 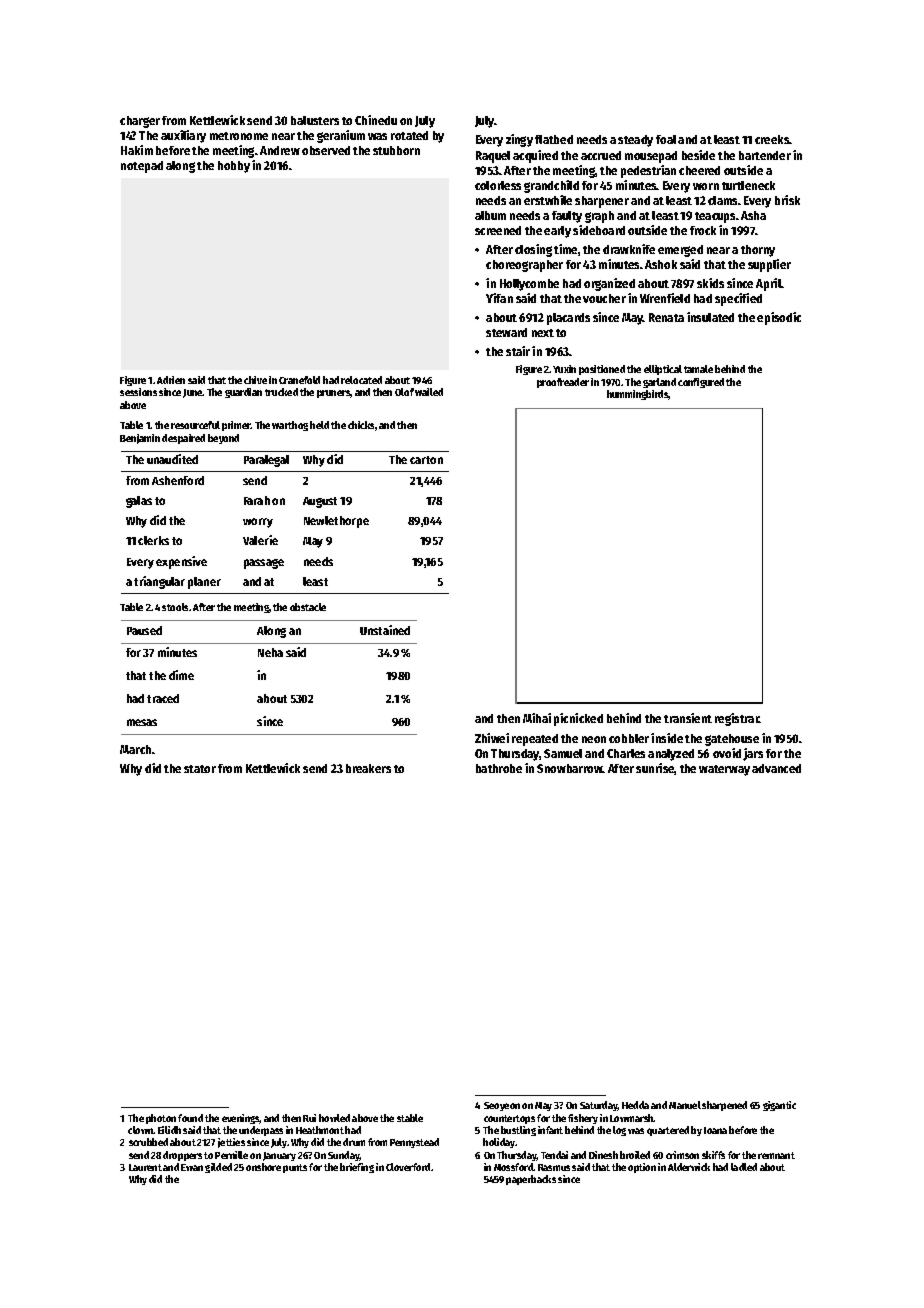 I want to click on creeks, so click(x=772, y=139).
